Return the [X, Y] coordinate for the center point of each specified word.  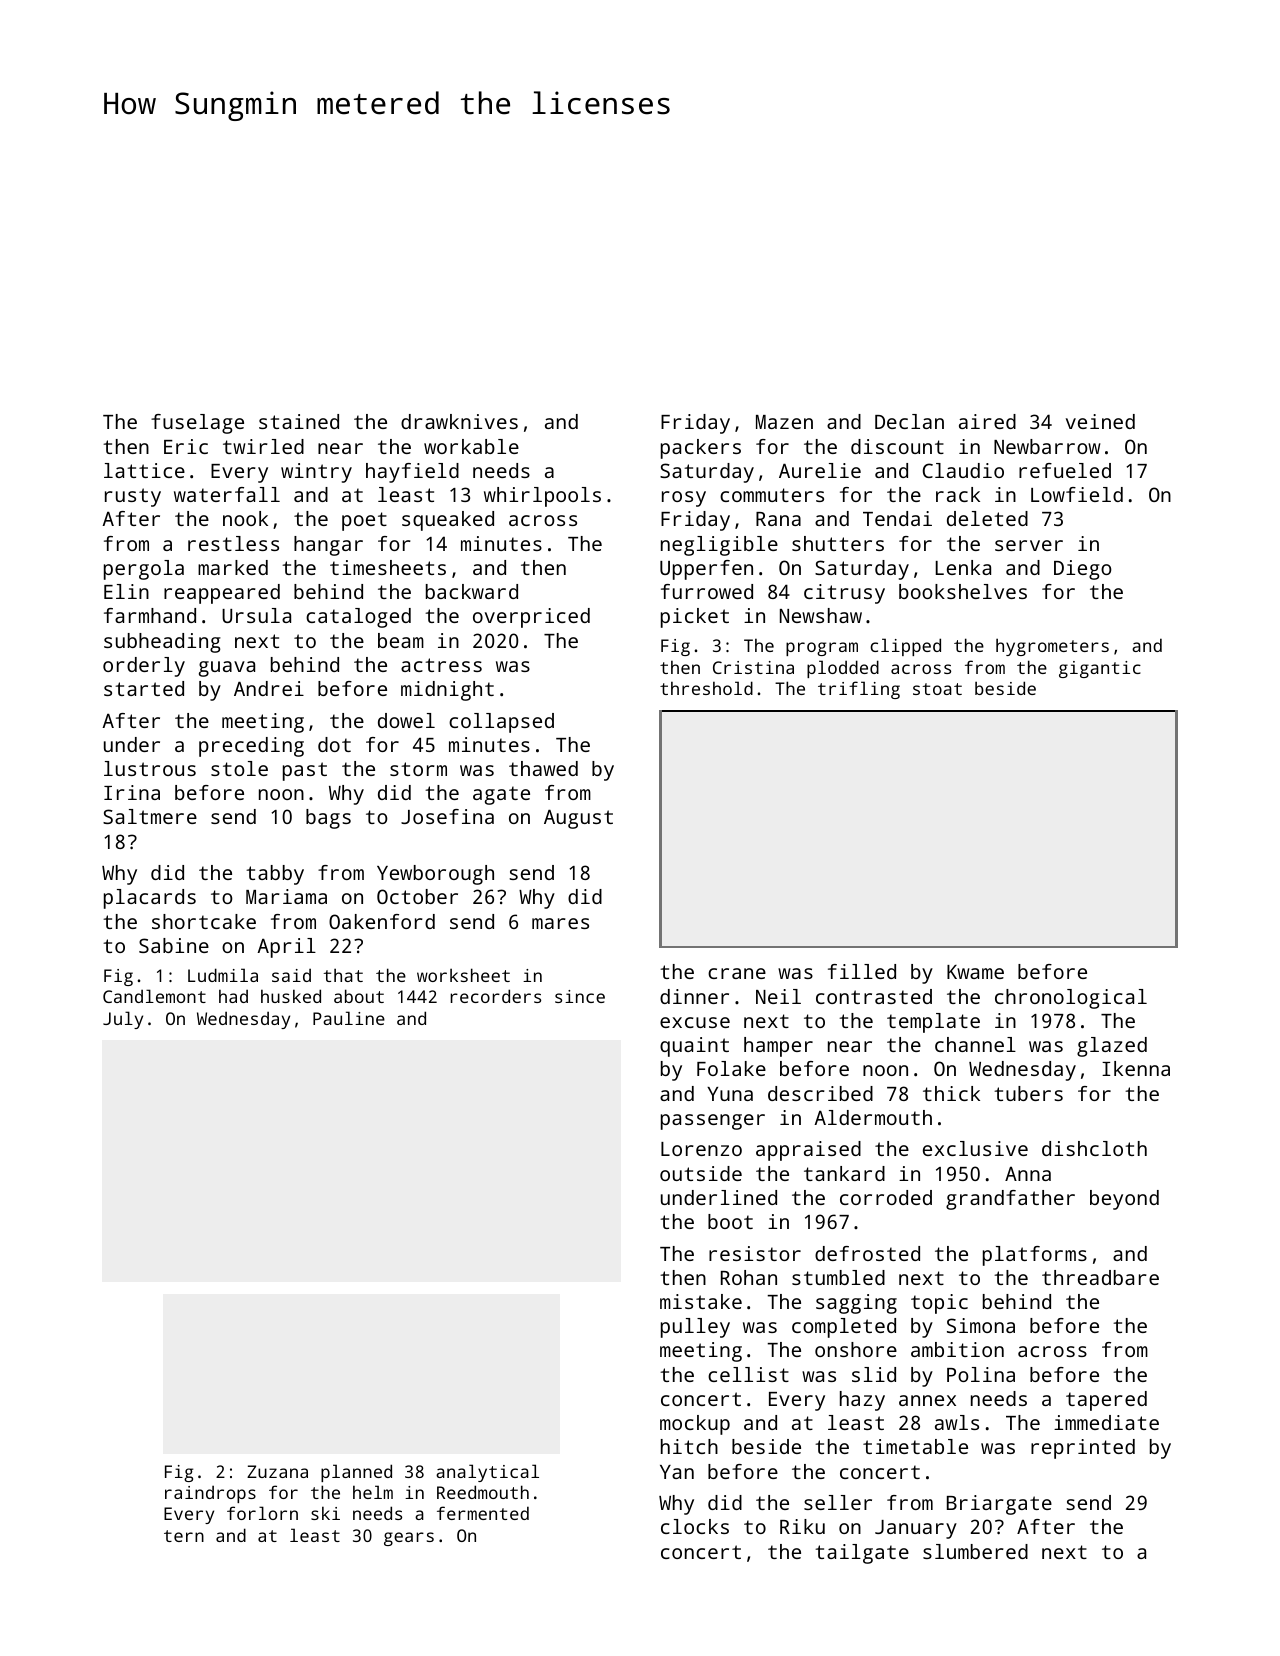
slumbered [975, 1551]
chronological [1071, 999]
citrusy [844, 594]
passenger [713, 1122]
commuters [772, 495]
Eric [186, 446]
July [123, 1020]
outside [701, 1173]
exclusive [975, 1148]
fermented [483, 1513]
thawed [543, 768]
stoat [937, 689]
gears [409, 1539]
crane [737, 973]
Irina [132, 792]
